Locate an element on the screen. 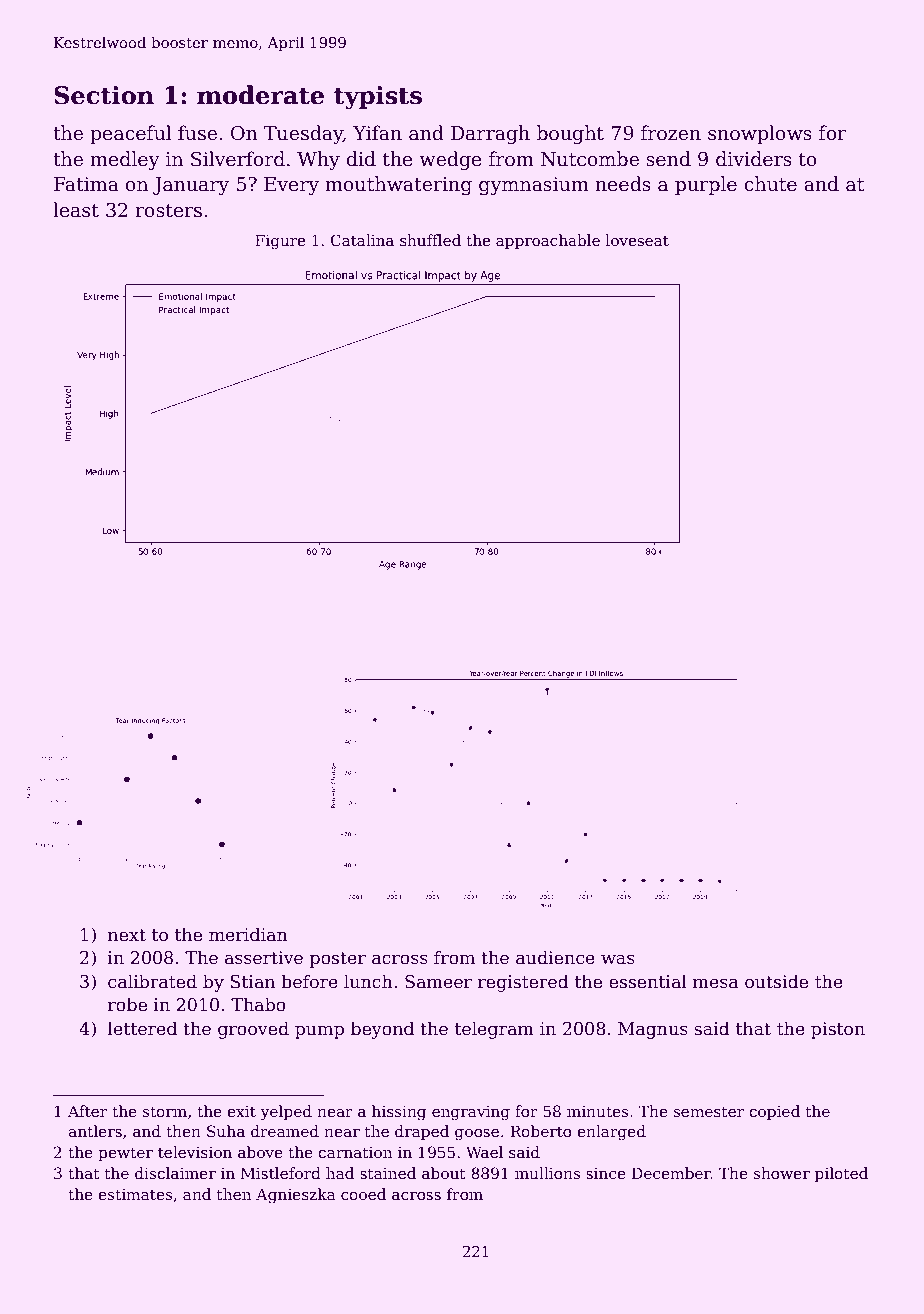 The height and width of the screenshot is (1314, 924). approachable is located at coordinates (548, 241).
